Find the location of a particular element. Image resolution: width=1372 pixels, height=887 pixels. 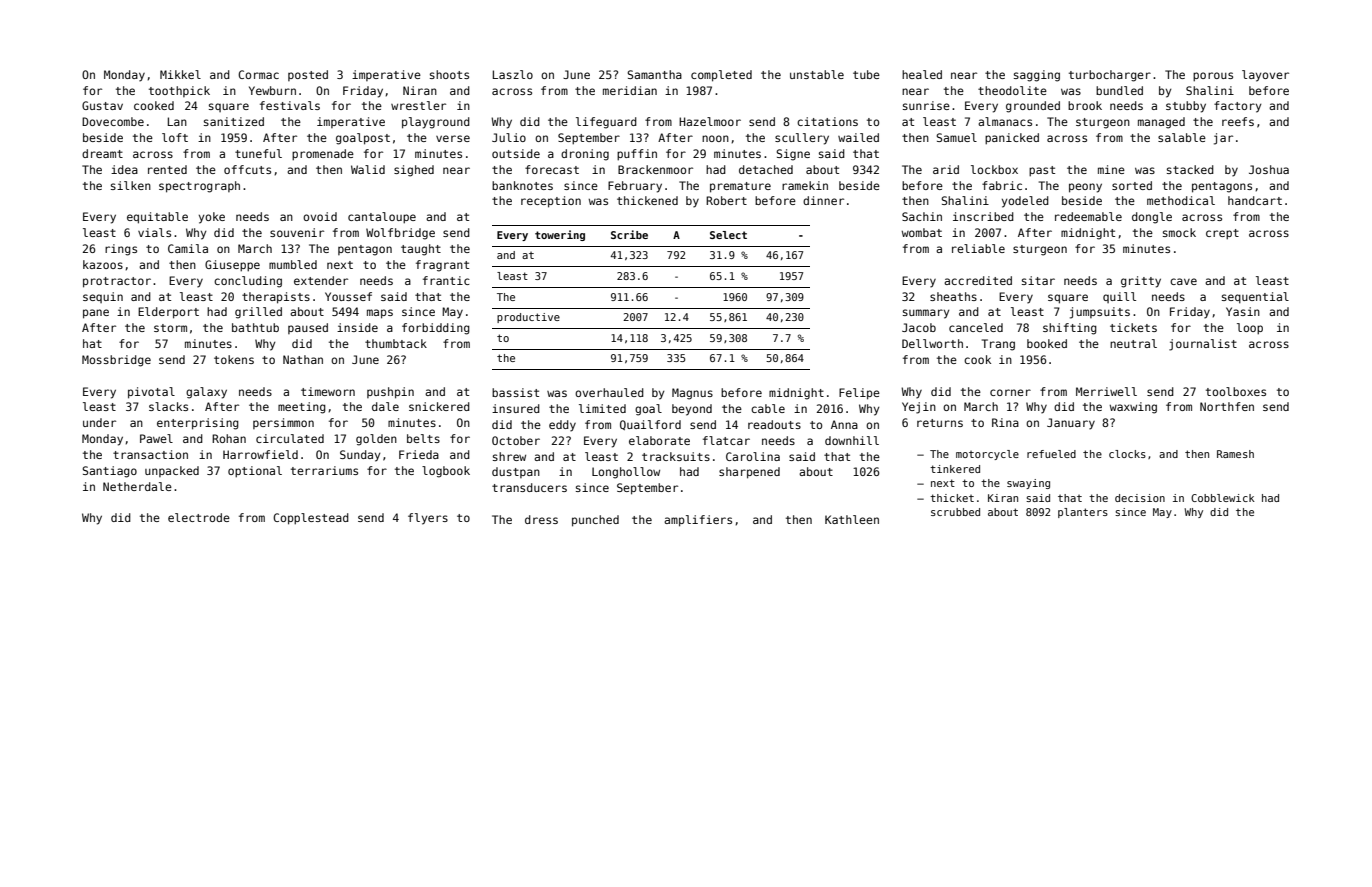

droning is located at coordinates (585, 155).
